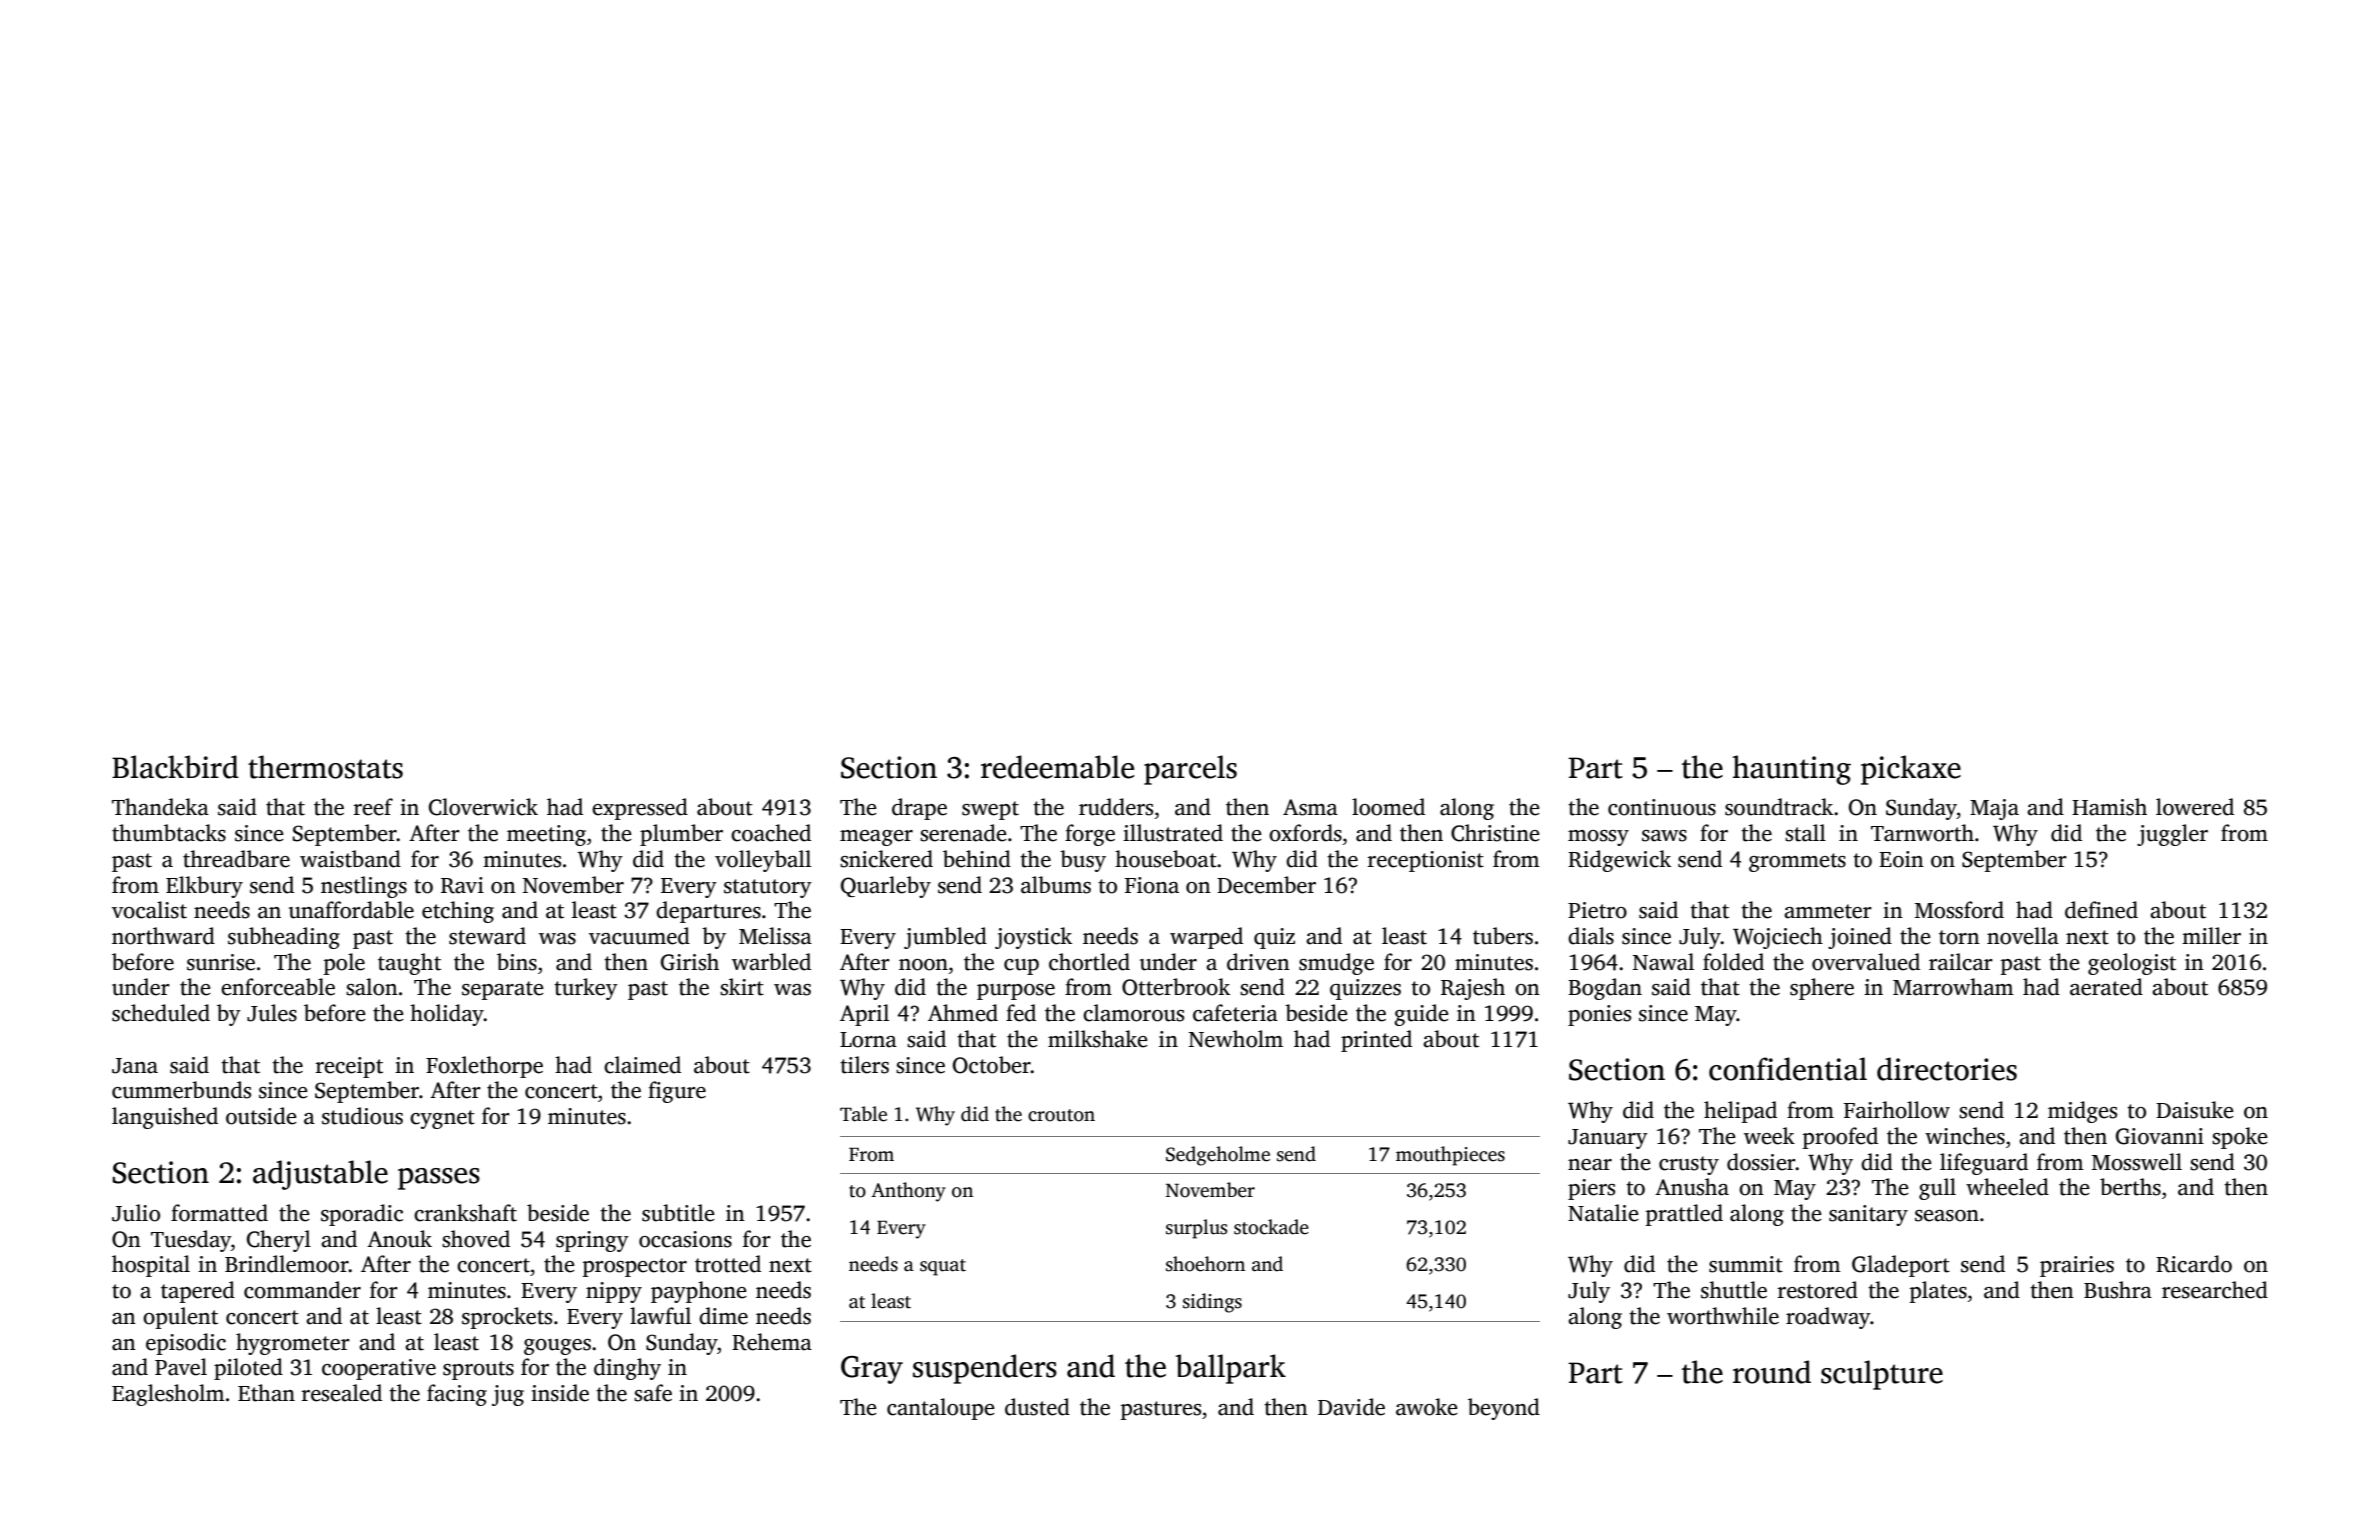 This document has height=1540, width=2380. Describe the element at coordinates (1922, 833) in the document. I see `Tarnworth` at that location.
